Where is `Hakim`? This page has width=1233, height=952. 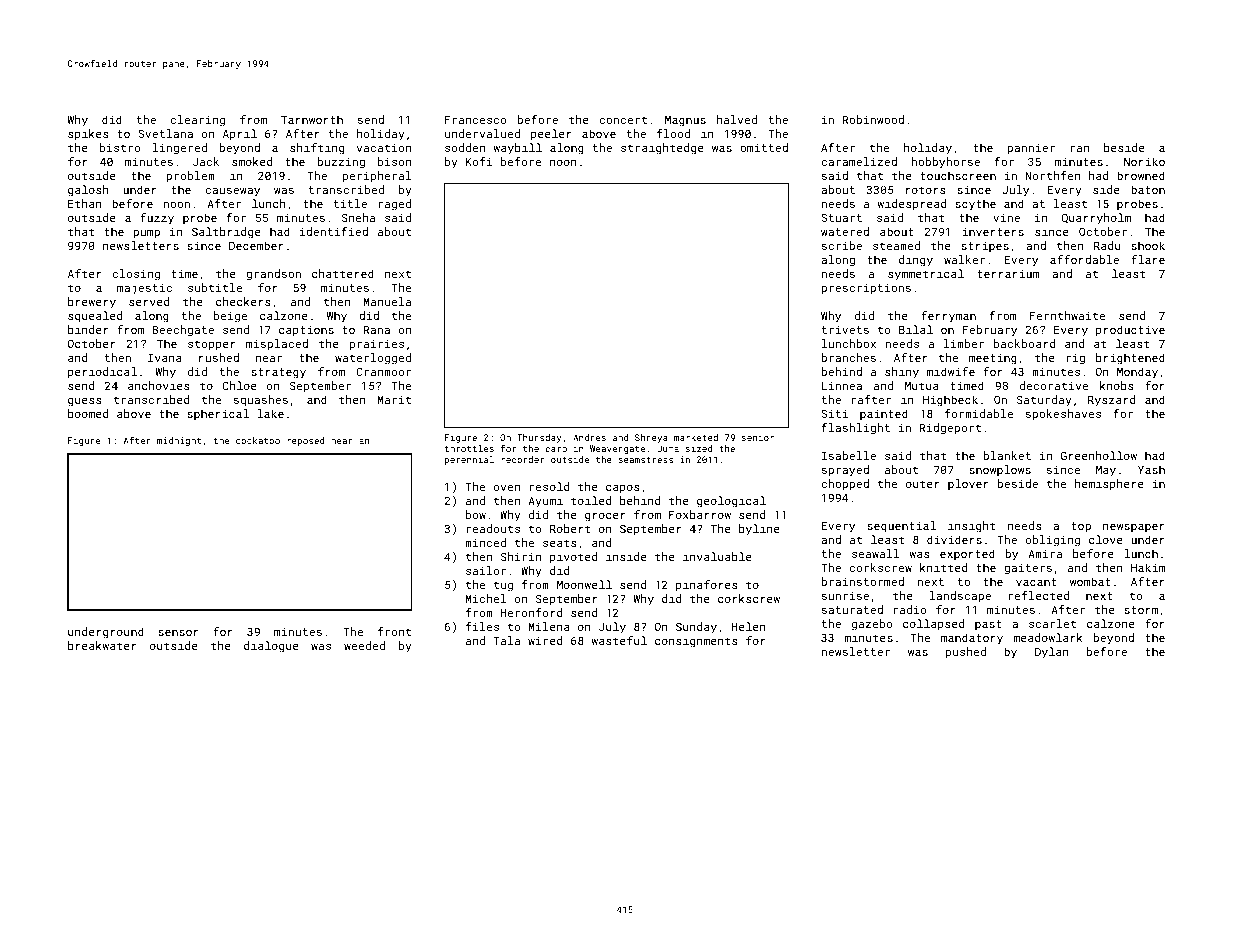 Hakim is located at coordinates (1148, 567).
